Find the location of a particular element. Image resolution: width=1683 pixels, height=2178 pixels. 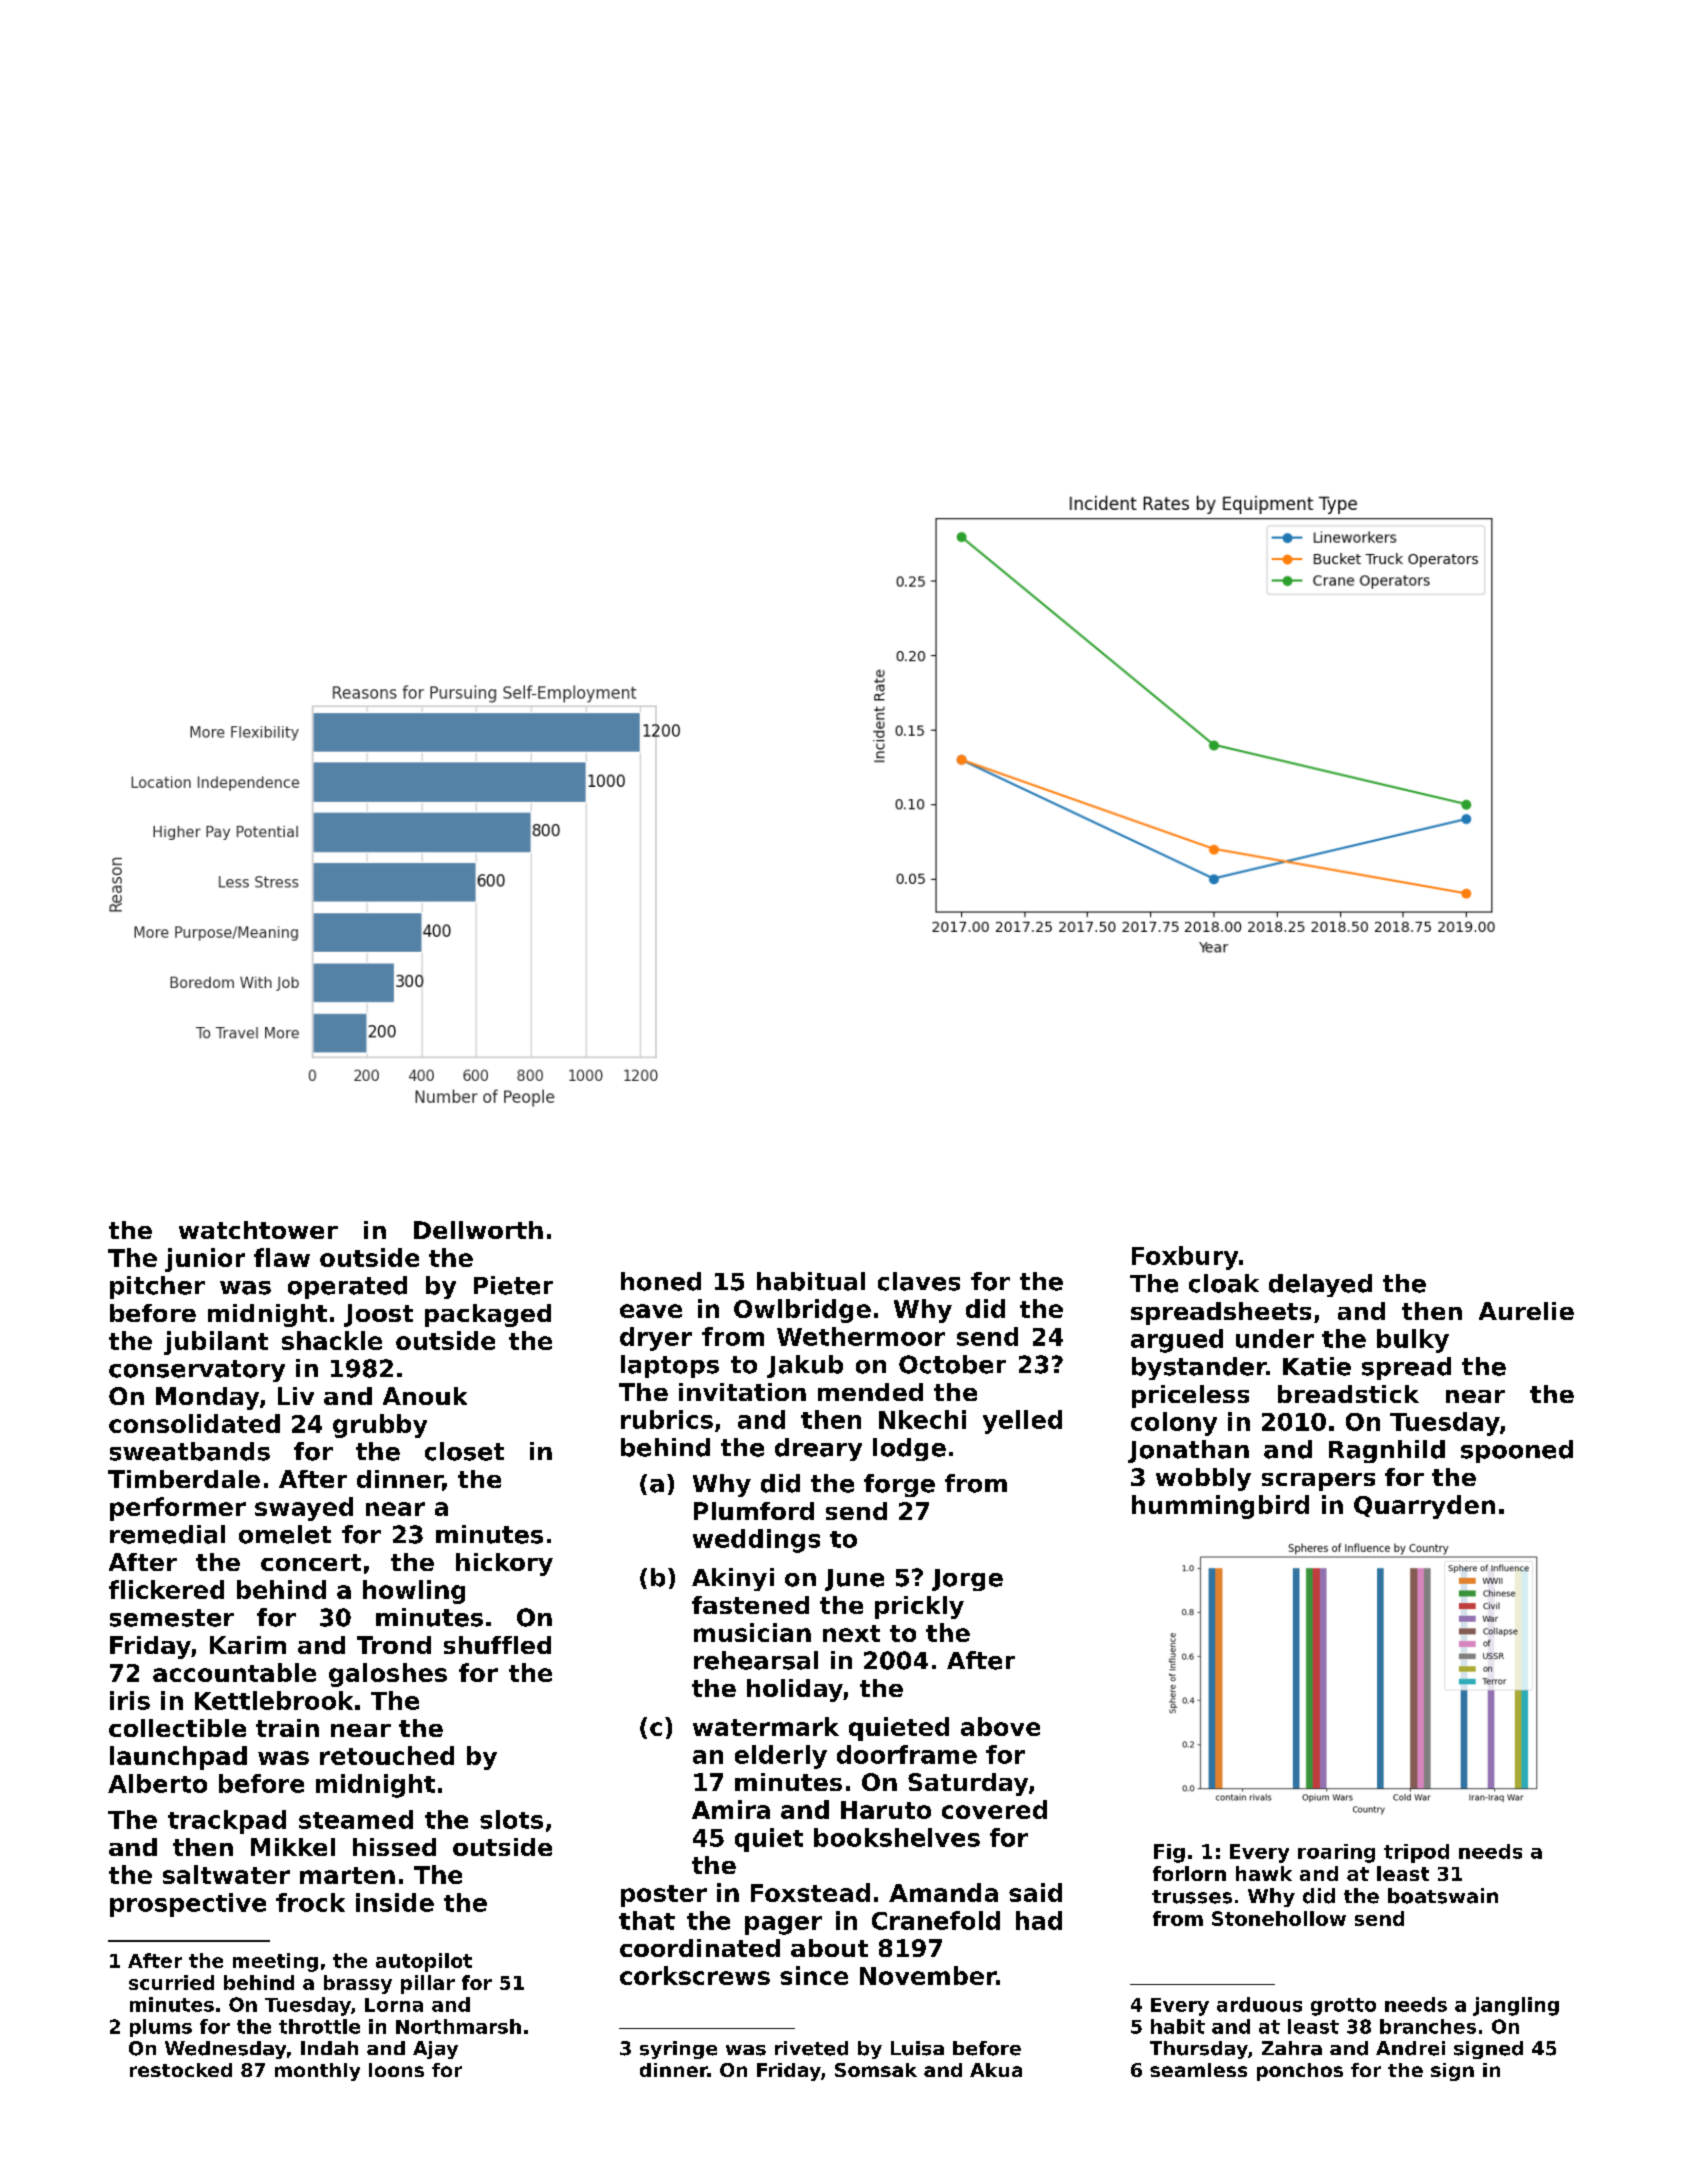

boatswain is located at coordinates (1443, 1896).
